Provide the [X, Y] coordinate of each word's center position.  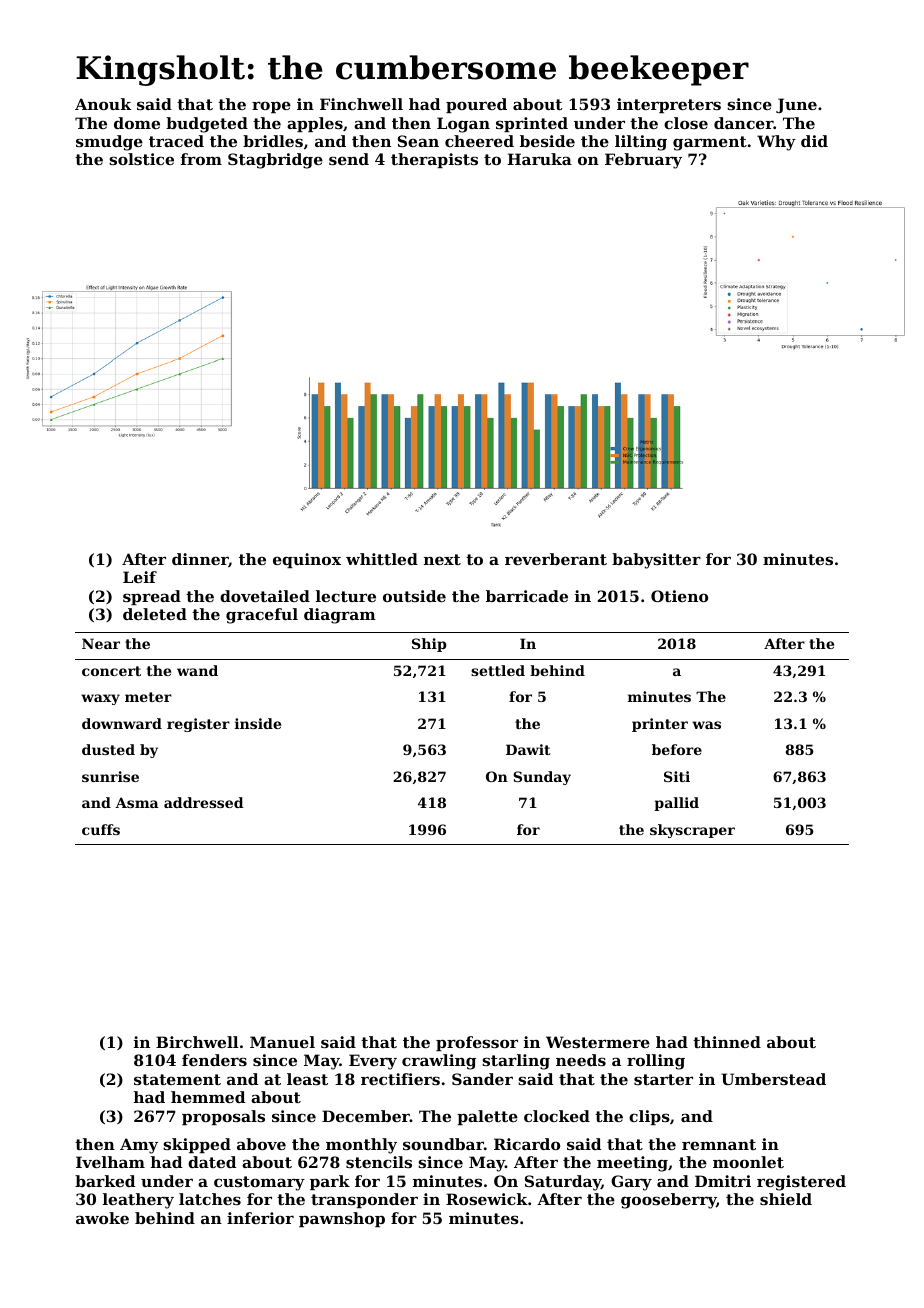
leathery [138, 1201]
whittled [382, 559]
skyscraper [692, 831]
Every [373, 1062]
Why [776, 143]
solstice [141, 159]
